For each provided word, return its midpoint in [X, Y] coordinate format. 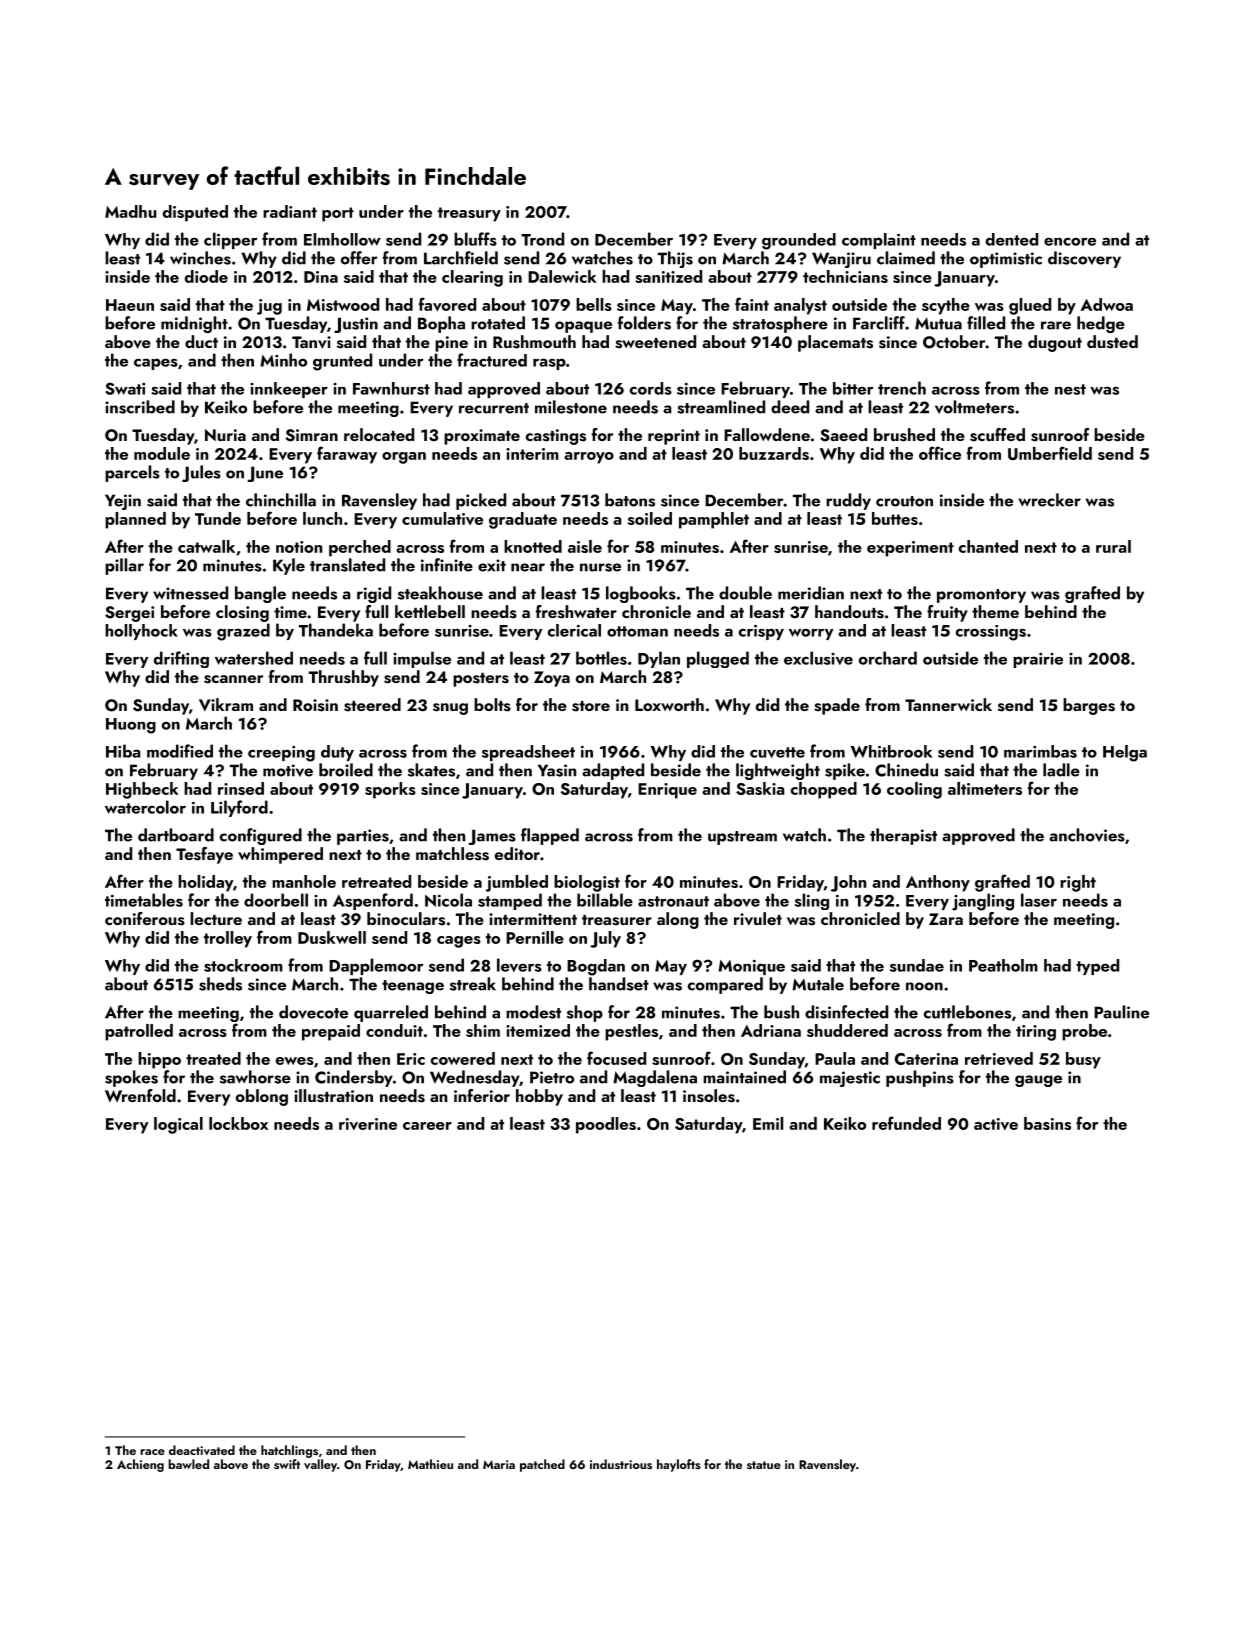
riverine [368, 1124]
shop [585, 1013]
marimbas [1040, 751]
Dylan [659, 659]
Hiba [123, 751]
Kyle [289, 566]
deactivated [202, 1450]
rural [1113, 546]
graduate [523, 520]
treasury [469, 214]
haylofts [679, 1465]
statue [764, 1465]
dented [1012, 239]
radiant [290, 211]
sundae [917, 965]
